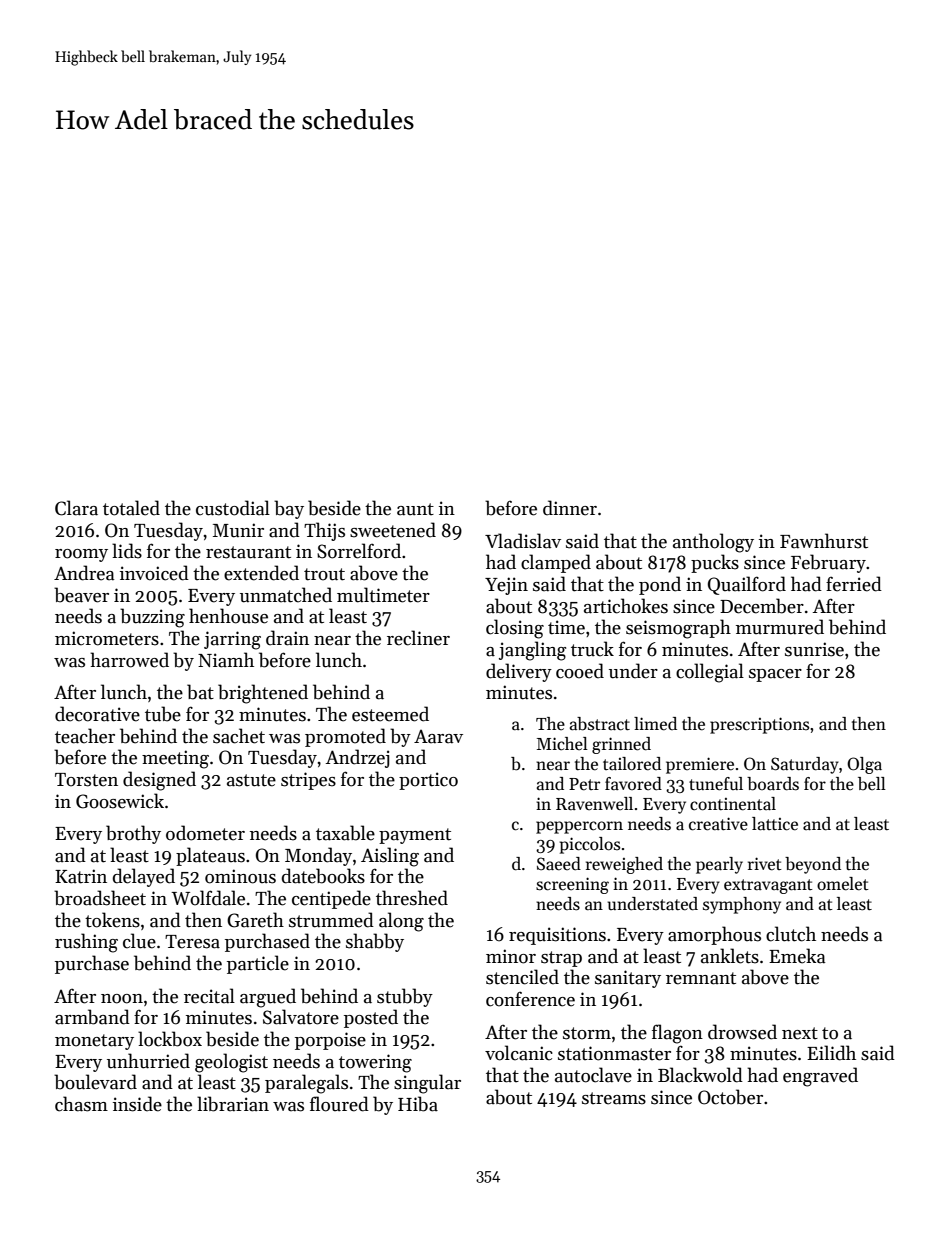 This image has width=952, height=1233. I want to click on Teresa, so click(192, 942).
